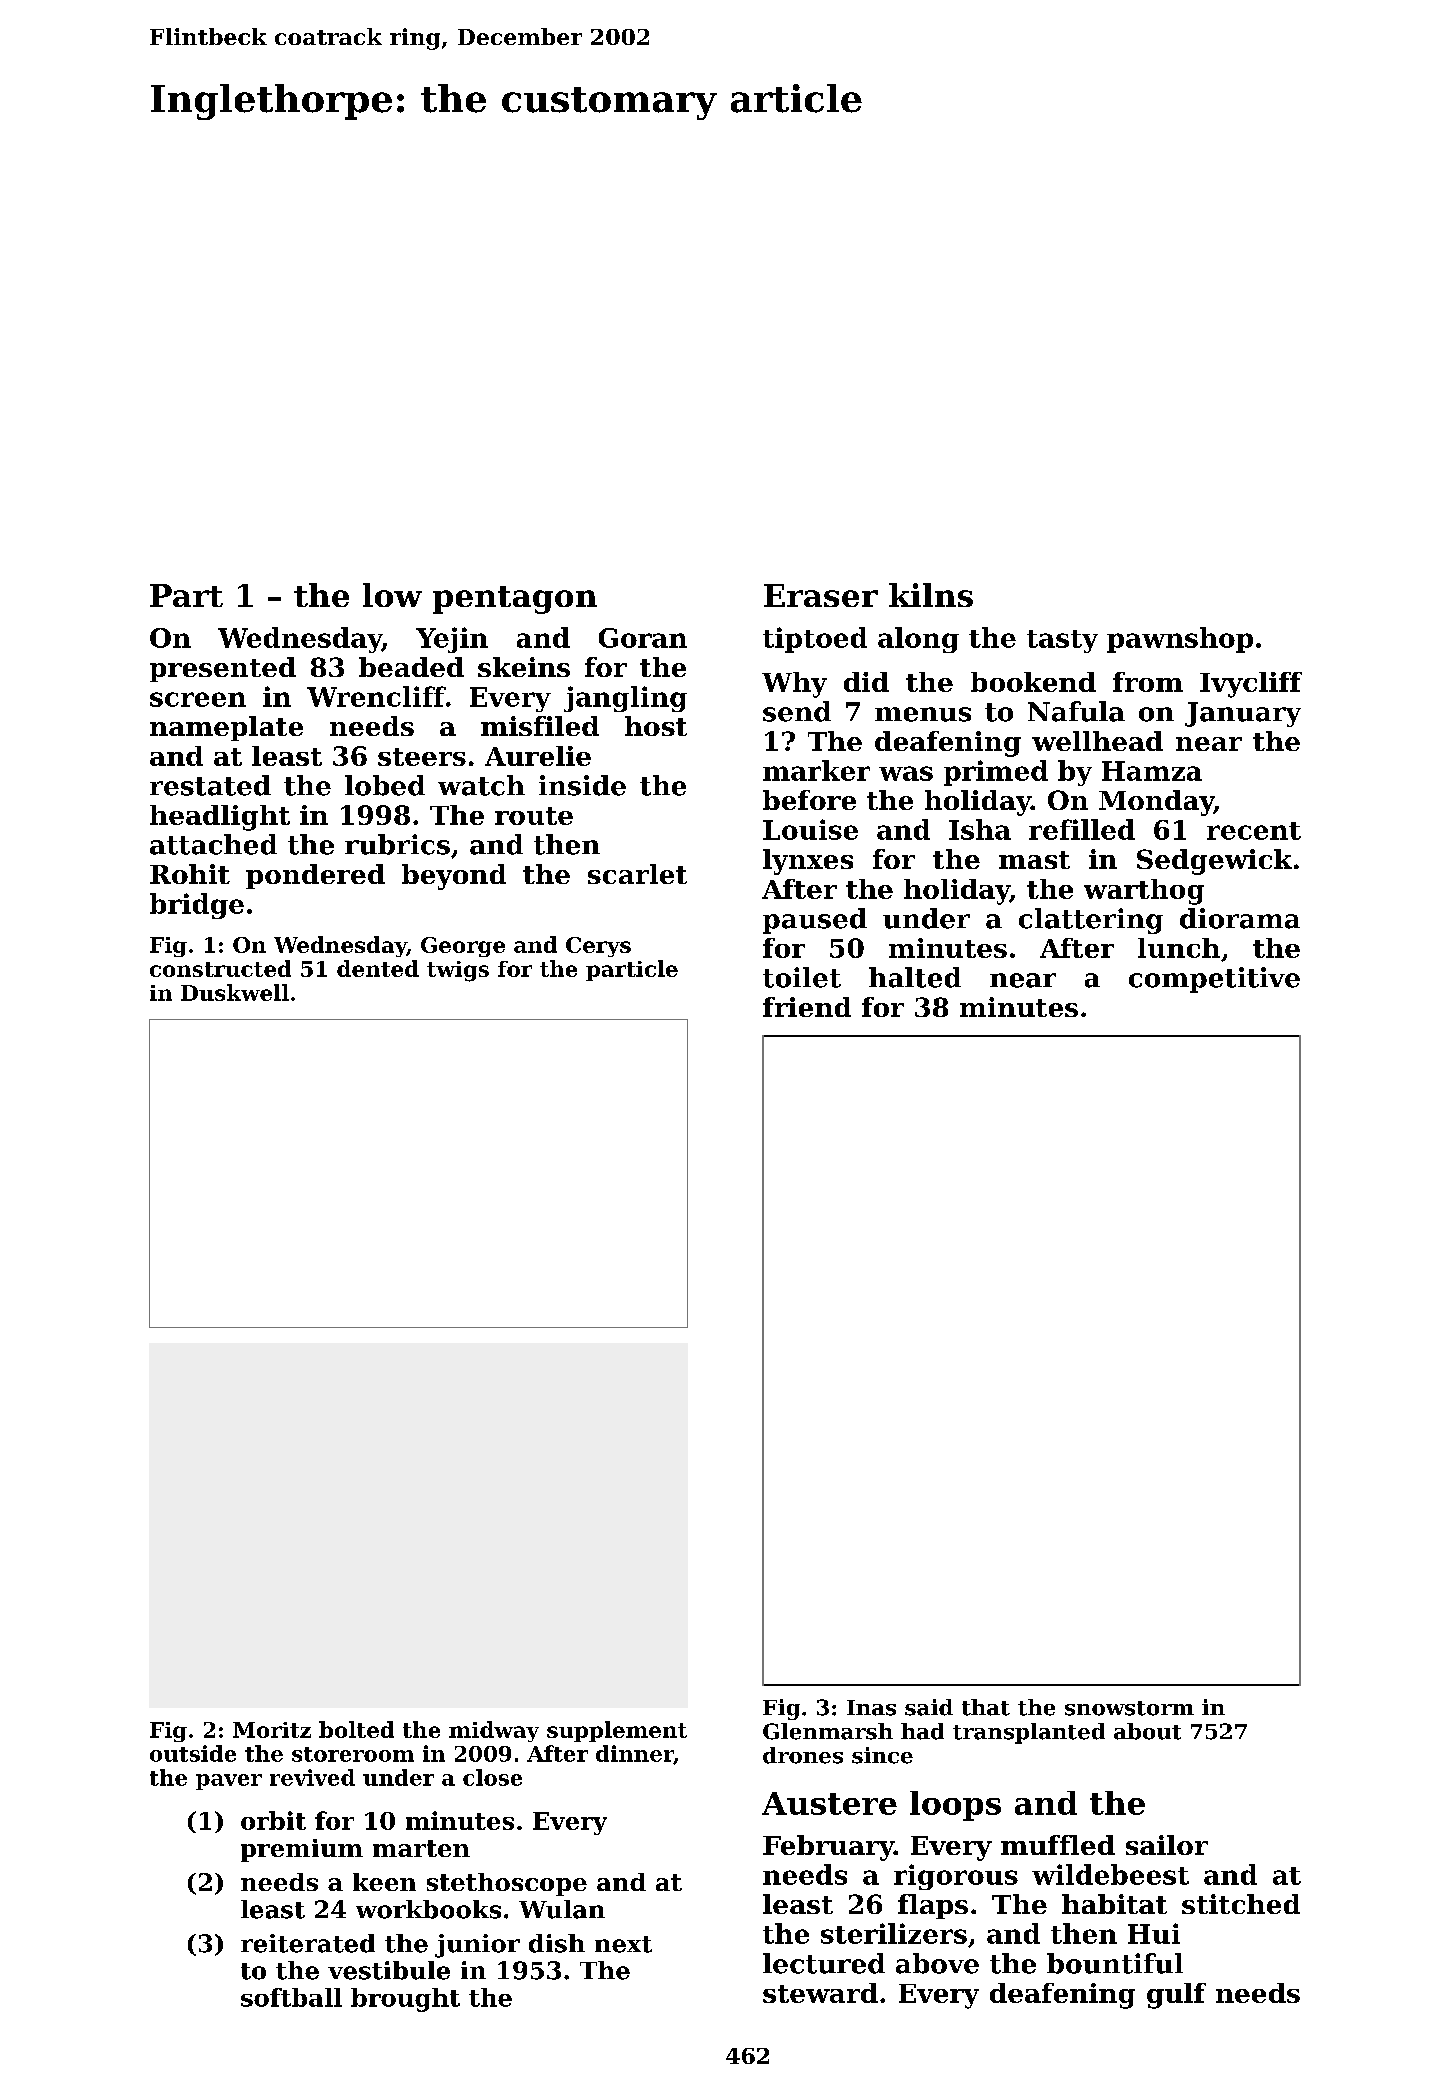 Image resolution: width=1450 pixels, height=2100 pixels. What do you see at coordinates (452, 640) in the document?
I see `Yejin` at bounding box center [452, 640].
